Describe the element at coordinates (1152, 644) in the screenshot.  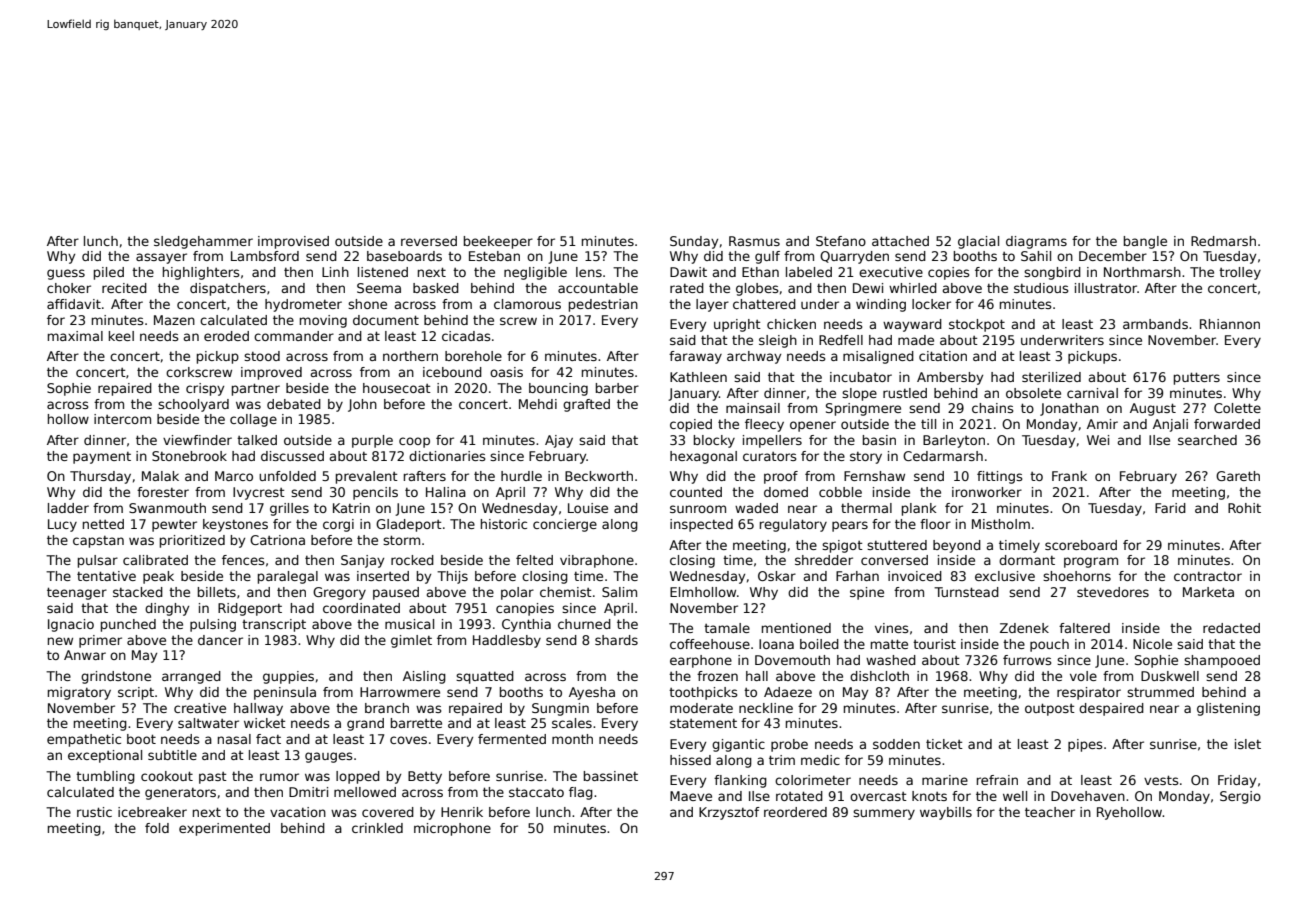
I see `Nicole` at that location.
